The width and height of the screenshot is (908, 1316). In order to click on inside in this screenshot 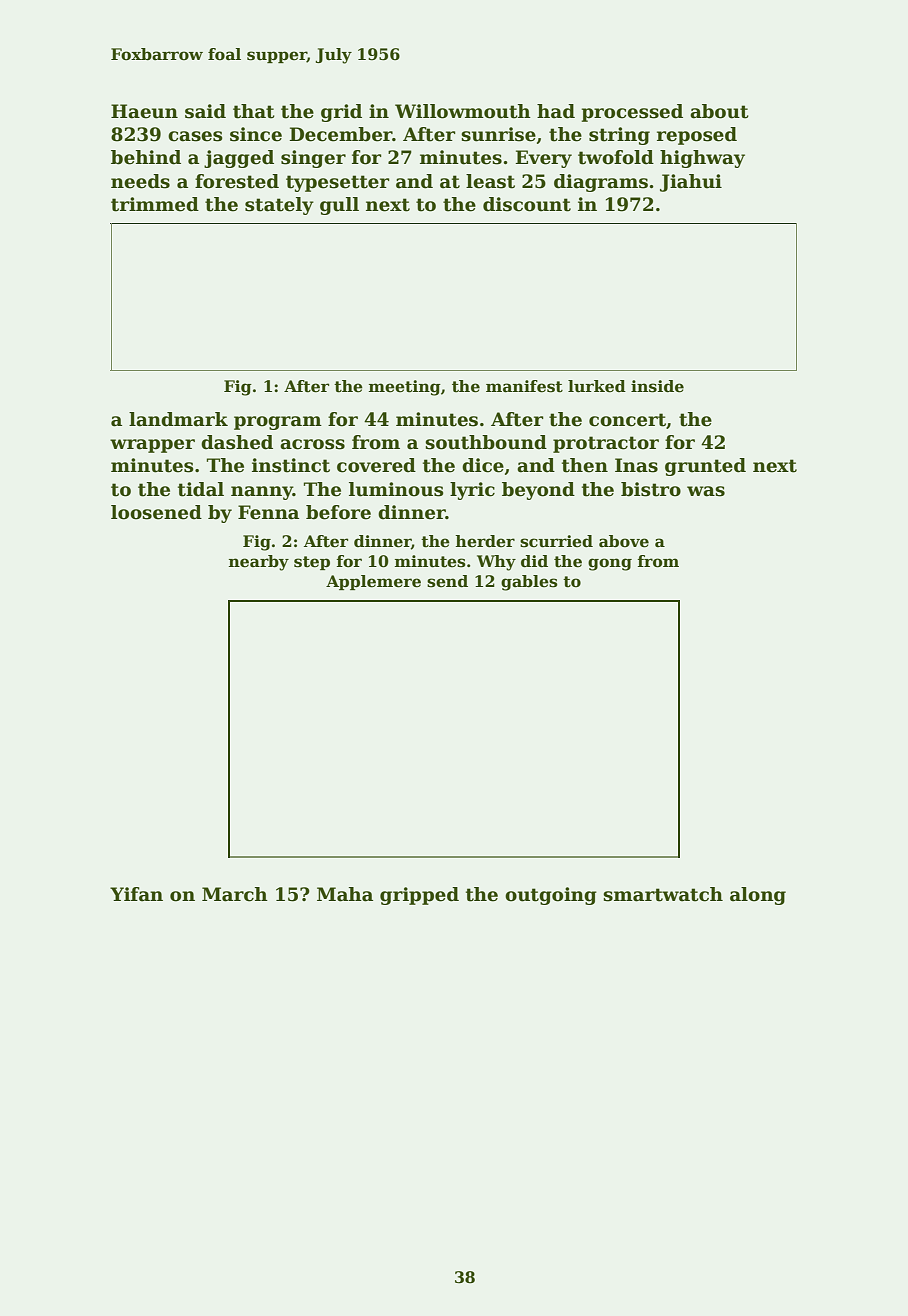, I will do `click(657, 386)`.
